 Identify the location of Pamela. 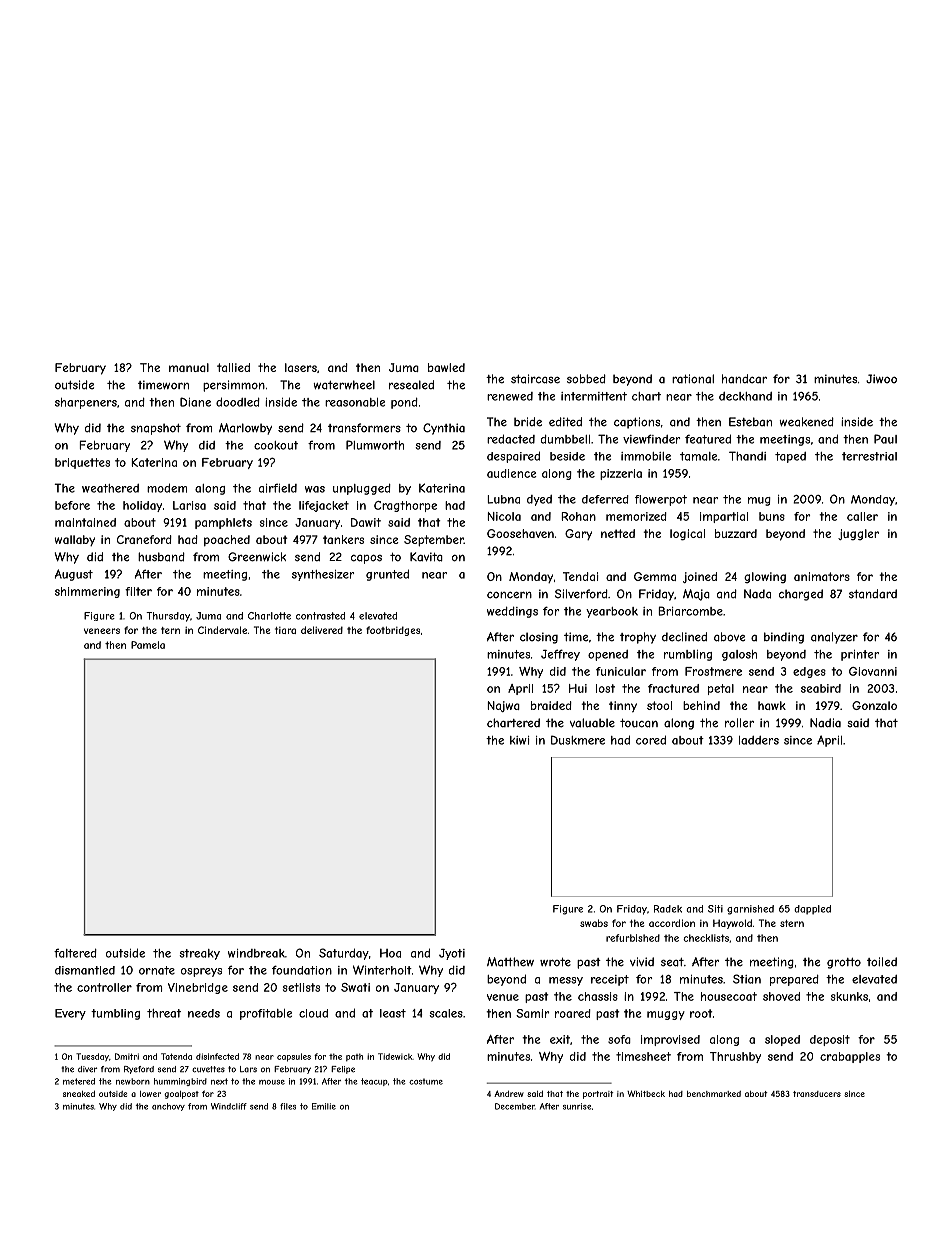
(148, 645).
